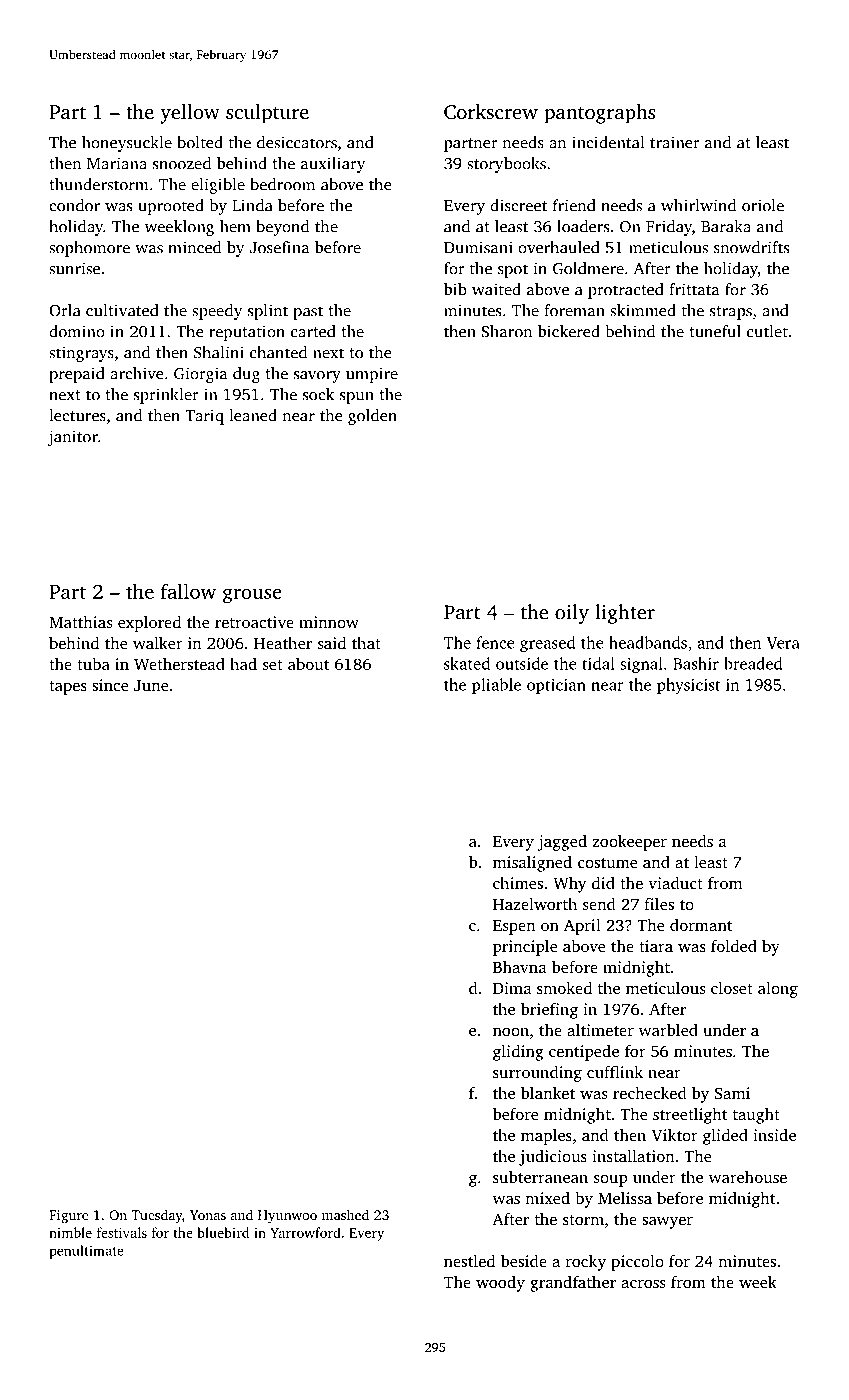 The width and height of the screenshot is (849, 1400). Describe the element at coordinates (650, 1093) in the screenshot. I see `rechecked` at that location.
